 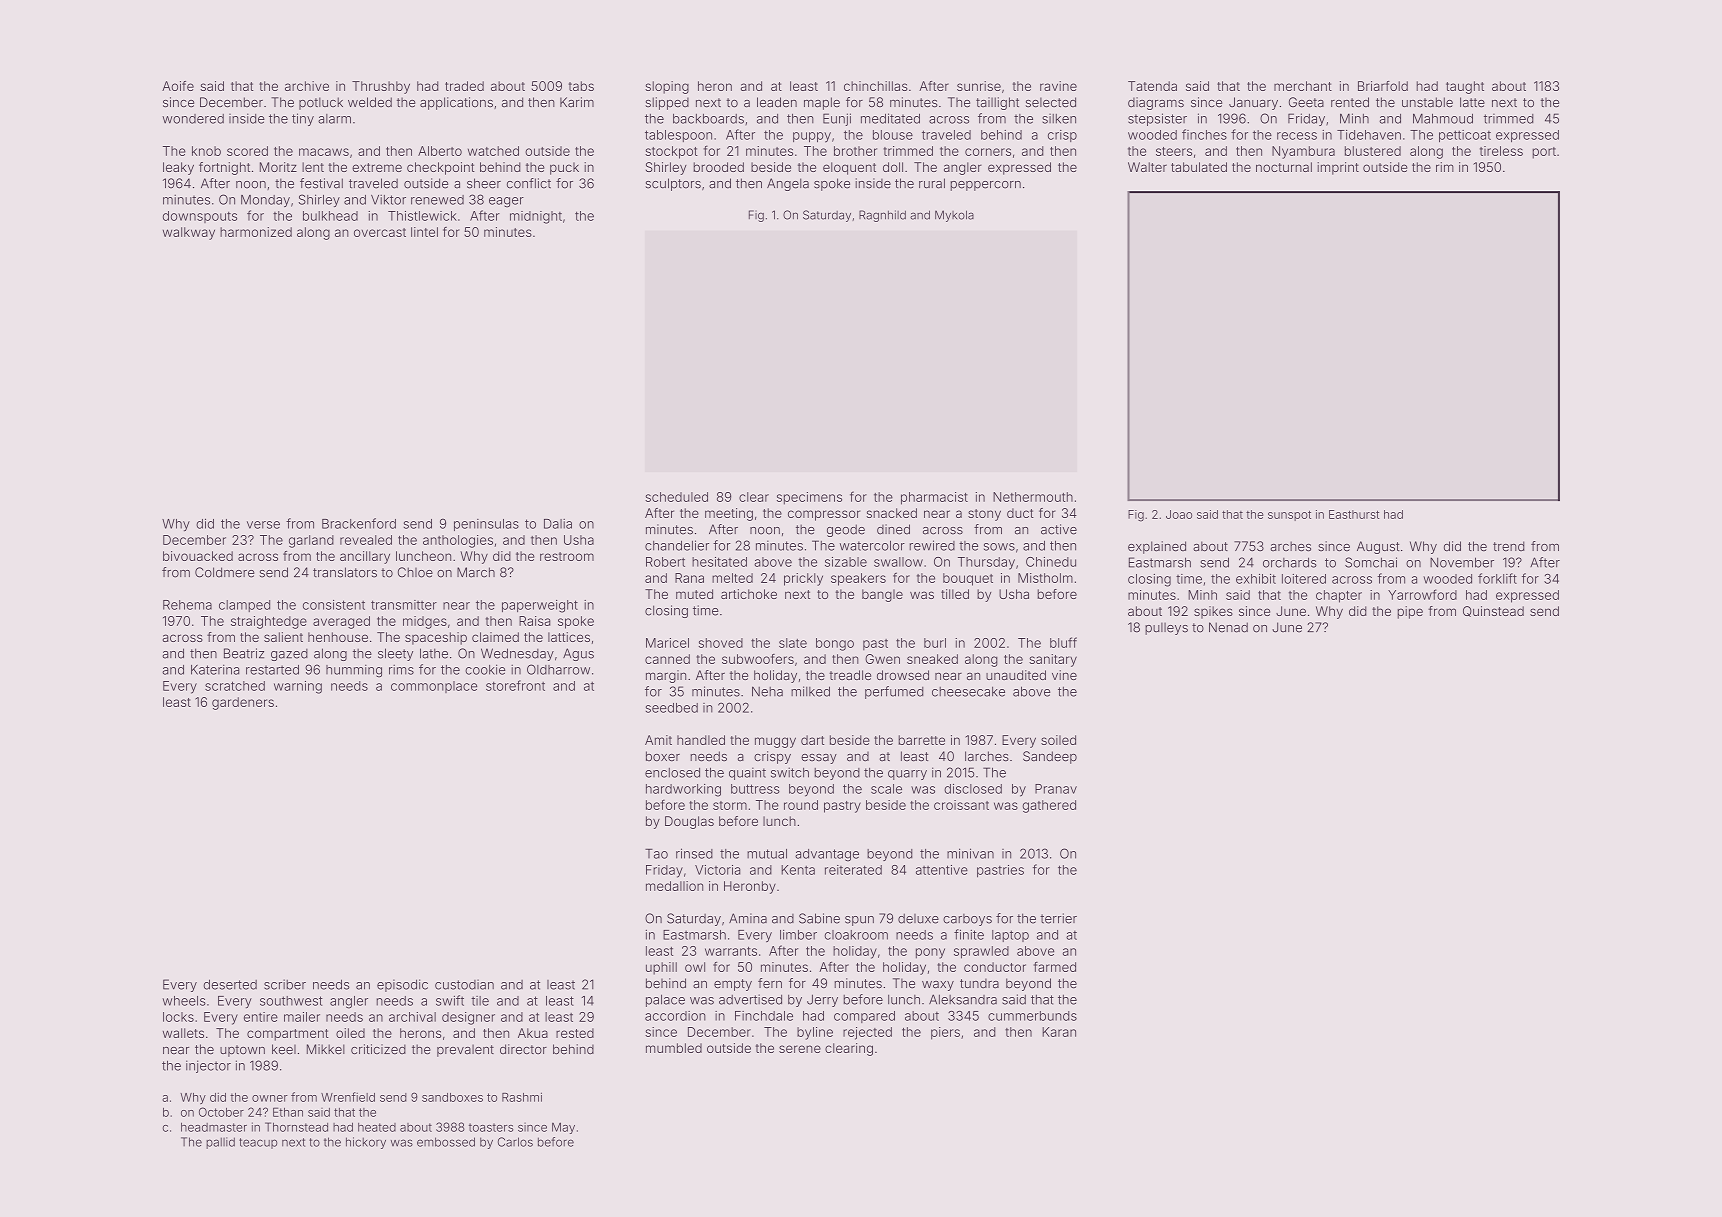 What do you see at coordinates (402, 985) in the screenshot?
I see `episodic` at bounding box center [402, 985].
